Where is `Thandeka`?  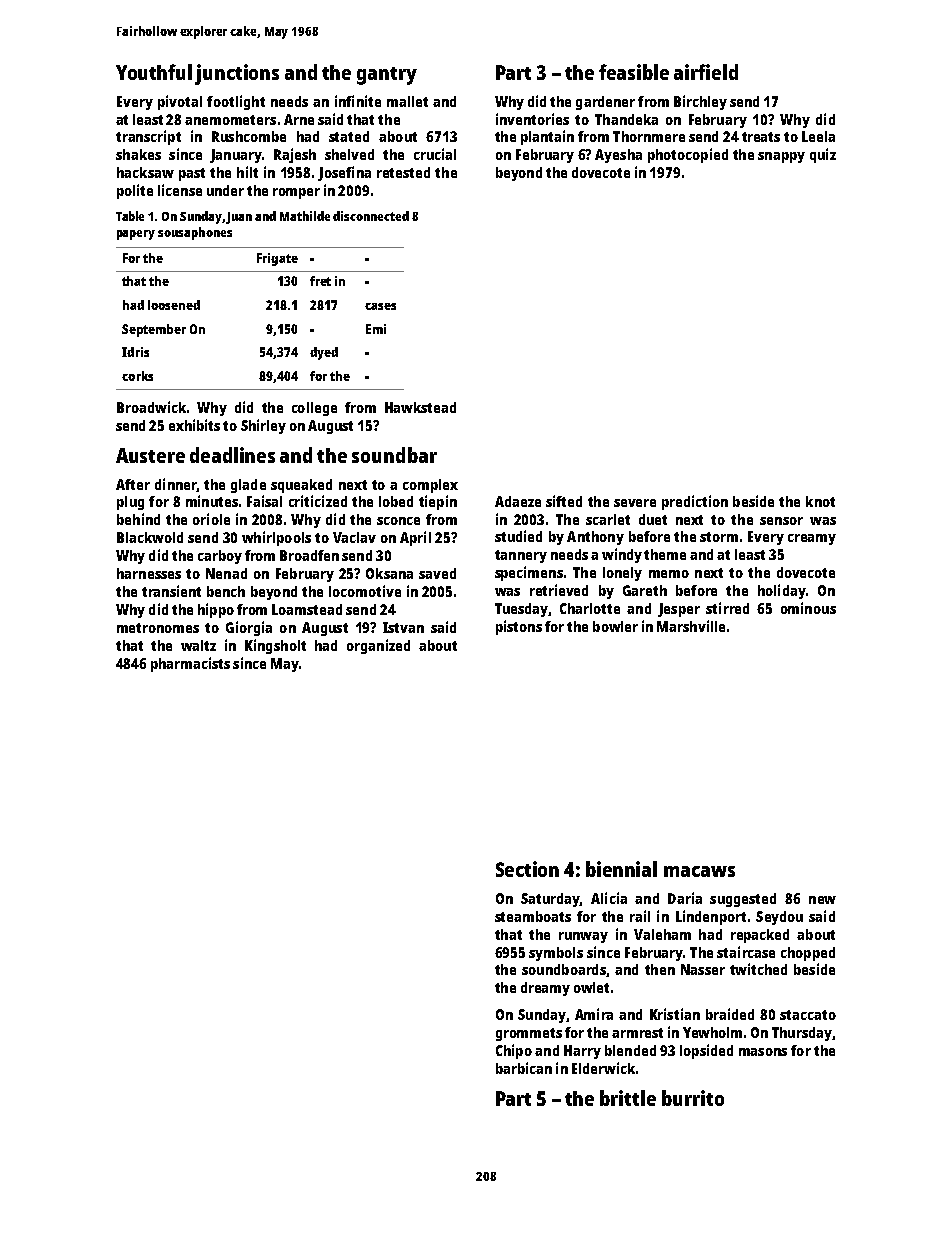 Thandeka is located at coordinates (626, 119).
